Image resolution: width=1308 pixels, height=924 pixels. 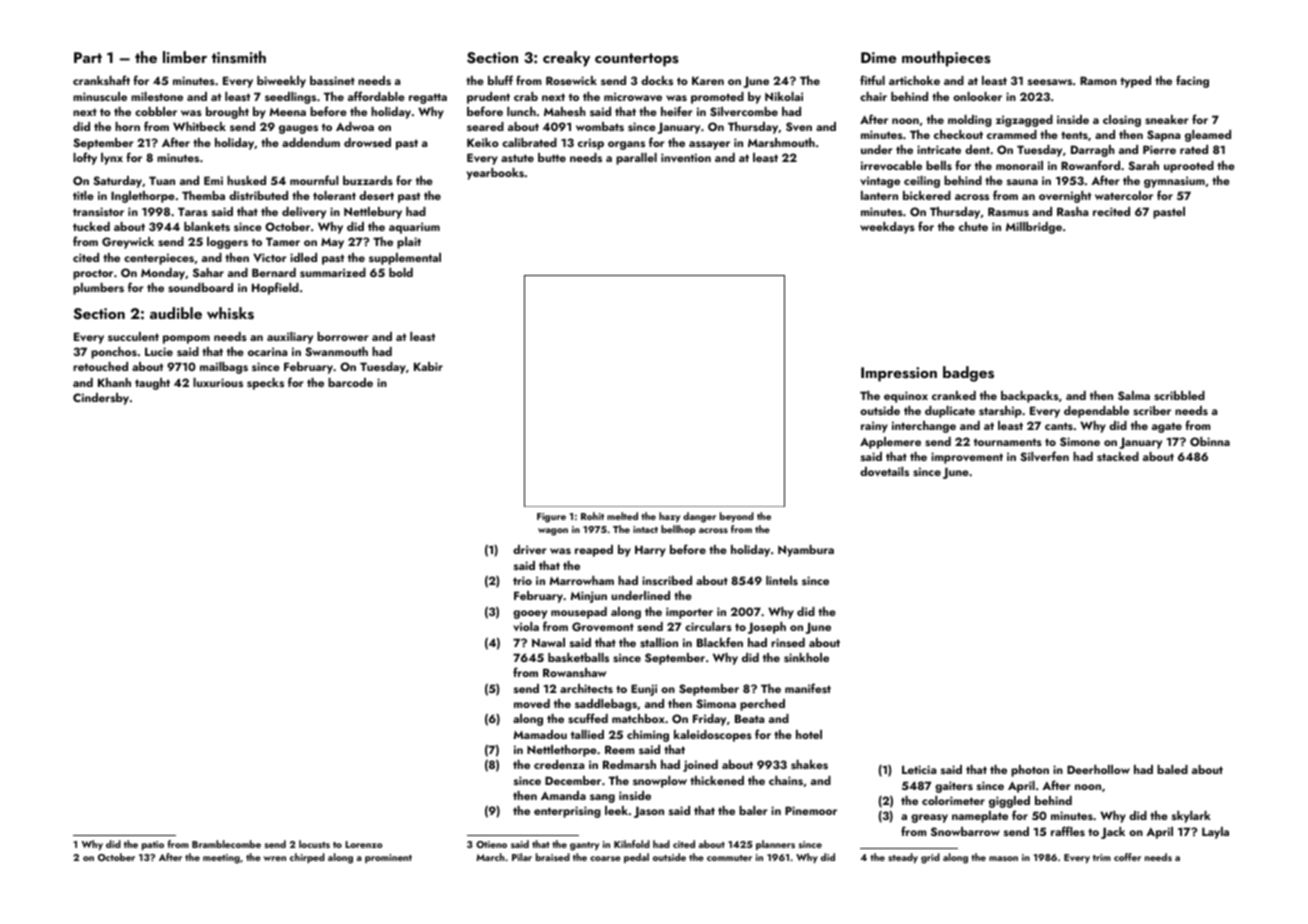 I want to click on Karen, so click(x=708, y=80).
